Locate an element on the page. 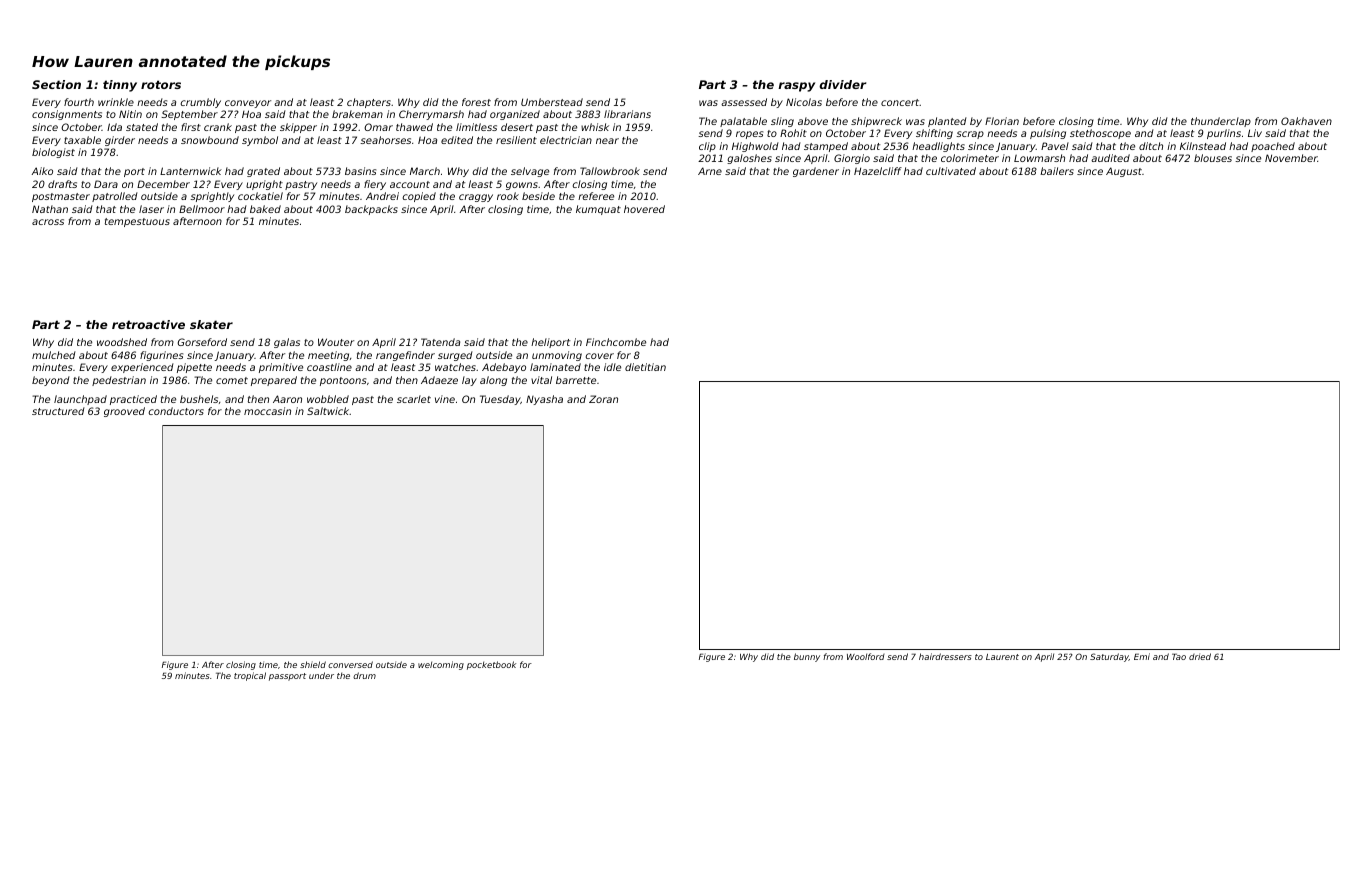 This image has width=1372, height=887. August is located at coordinates (1124, 172).
